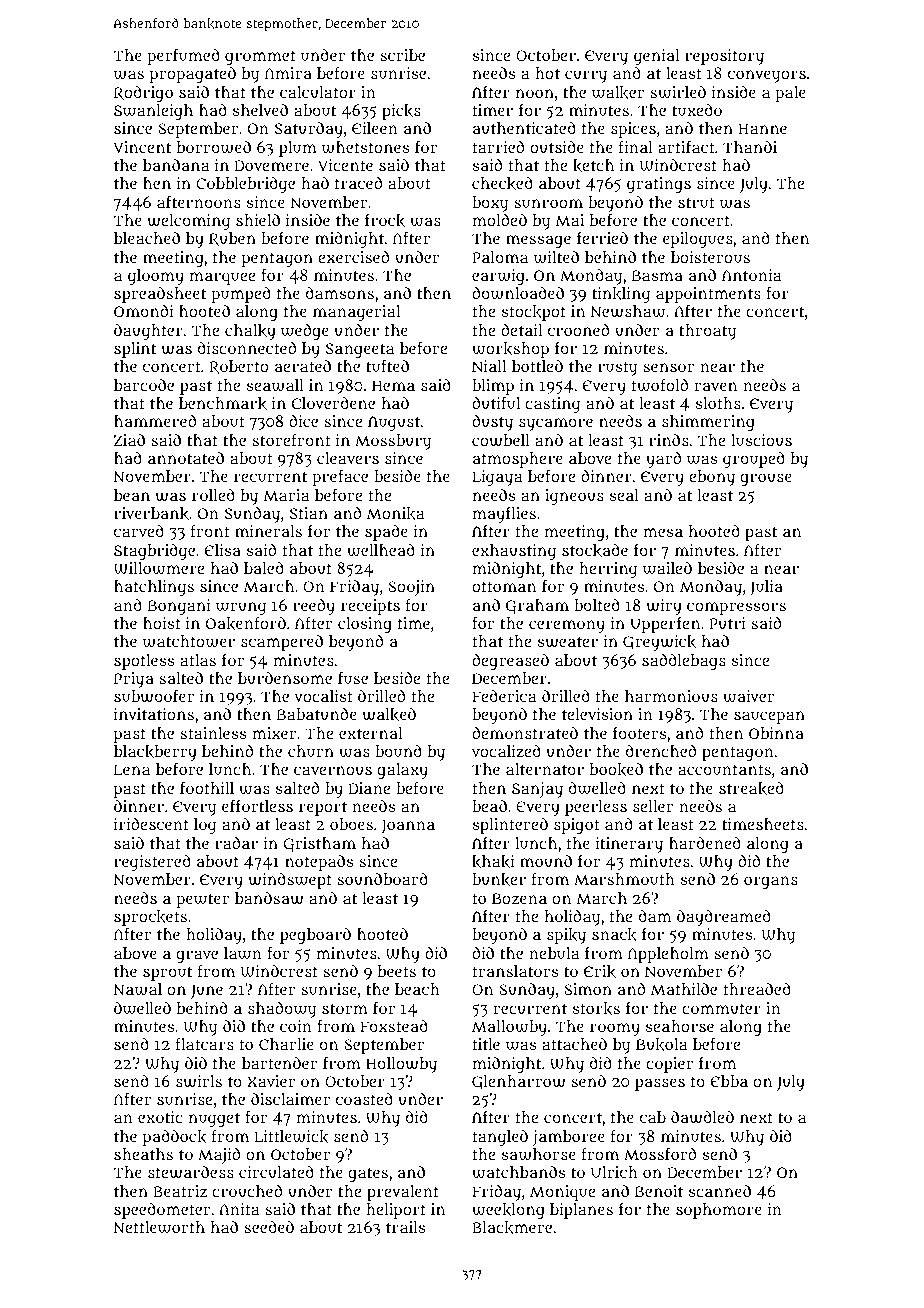 The width and height of the screenshot is (924, 1308). What do you see at coordinates (402, 55) in the screenshot?
I see `scribe` at bounding box center [402, 55].
